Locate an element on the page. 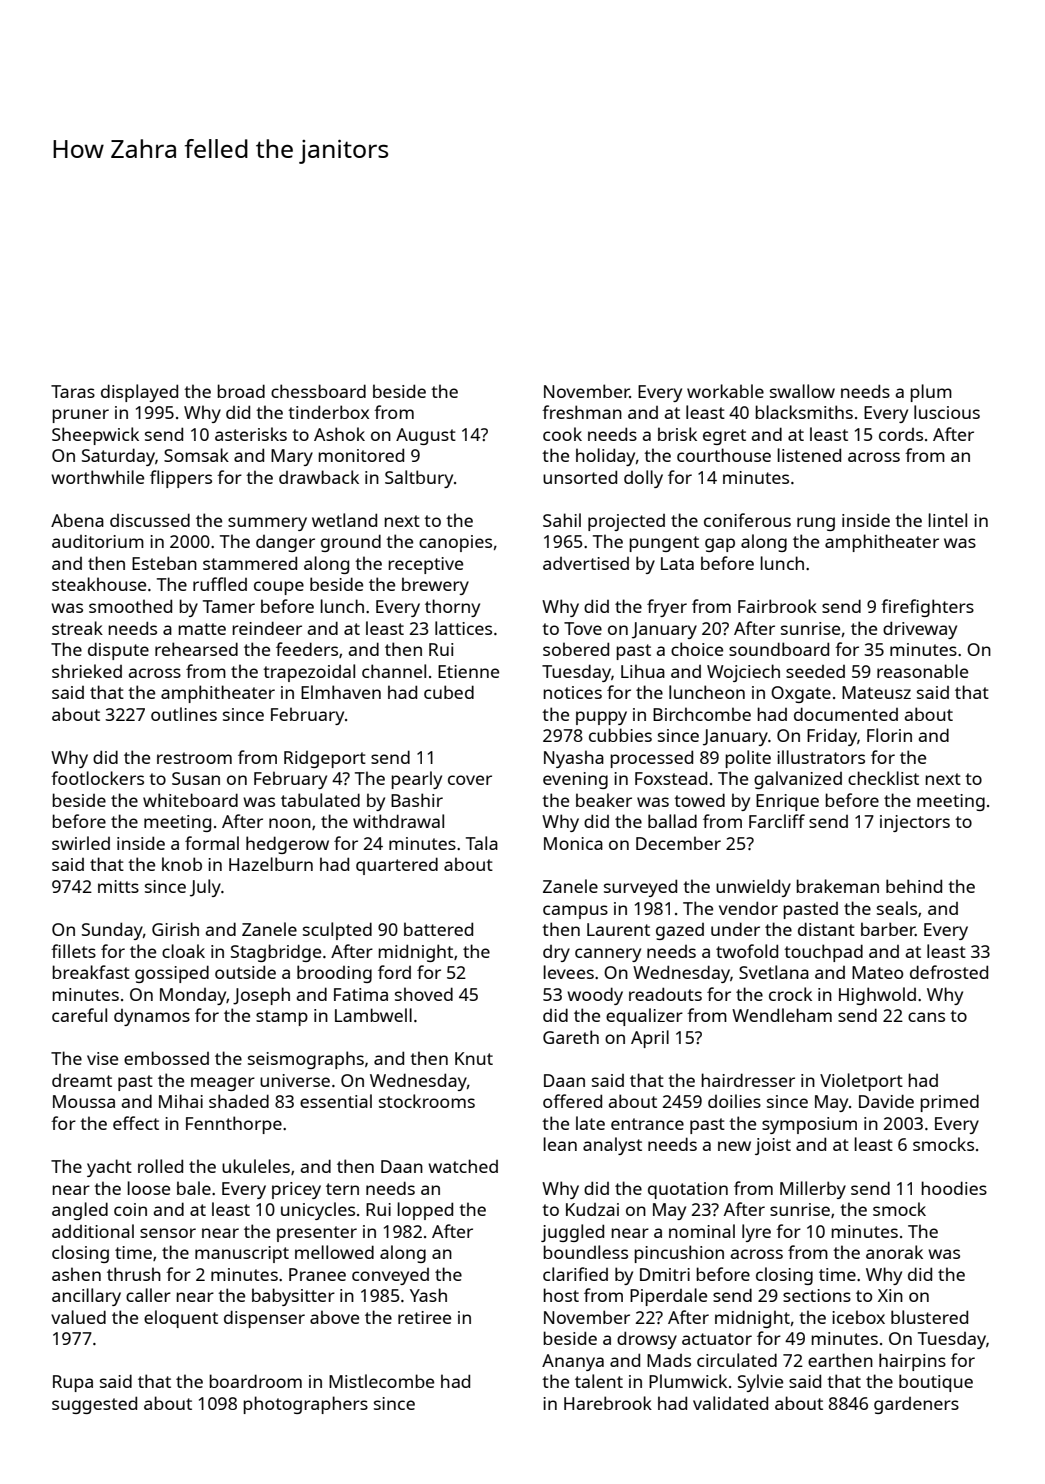 The image size is (1045, 1484). cook is located at coordinates (562, 434).
